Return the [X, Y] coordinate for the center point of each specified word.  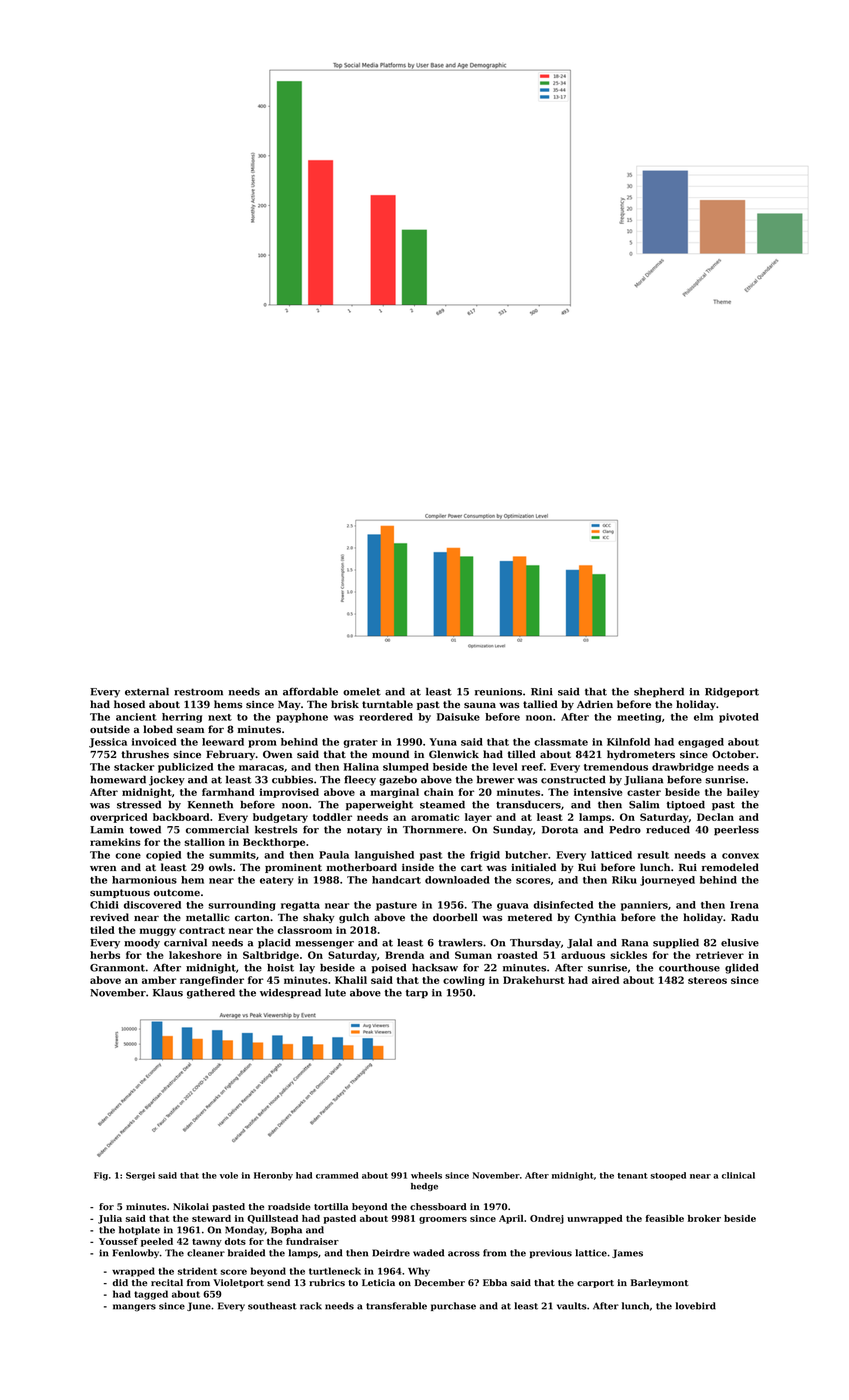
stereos [707, 980]
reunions [498, 692]
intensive [598, 792]
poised [389, 969]
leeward [223, 742]
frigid [485, 856]
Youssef [118, 1241]
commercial [217, 829]
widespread [290, 994]
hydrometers [641, 755]
